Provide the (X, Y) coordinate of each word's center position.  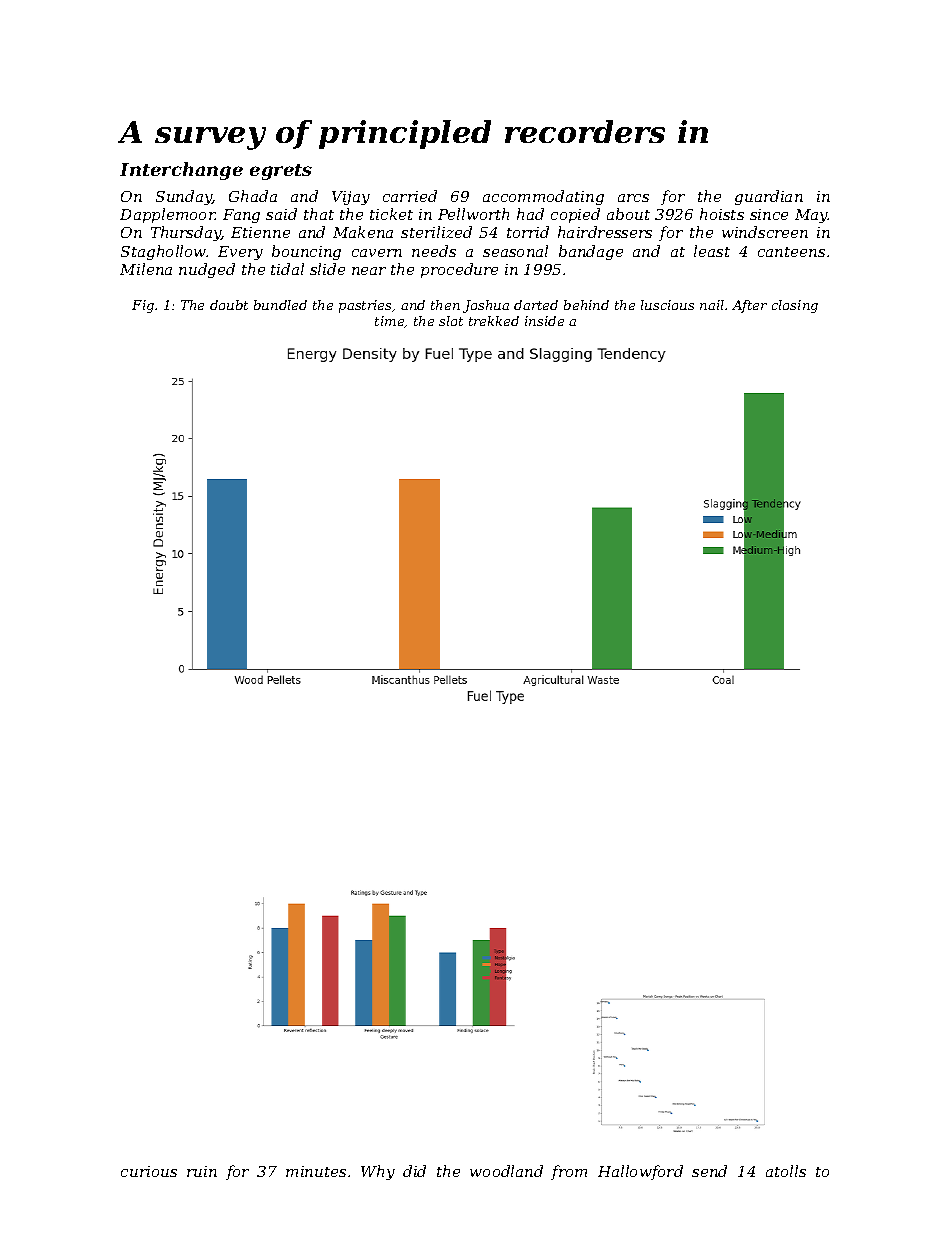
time (390, 322)
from (569, 1172)
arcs (633, 198)
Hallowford (640, 1172)
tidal (287, 269)
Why (378, 1172)
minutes (316, 1171)
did (414, 1171)
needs (434, 251)
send (709, 1171)
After (749, 306)
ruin (202, 1171)
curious (149, 1171)
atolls (786, 1171)
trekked (494, 321)
